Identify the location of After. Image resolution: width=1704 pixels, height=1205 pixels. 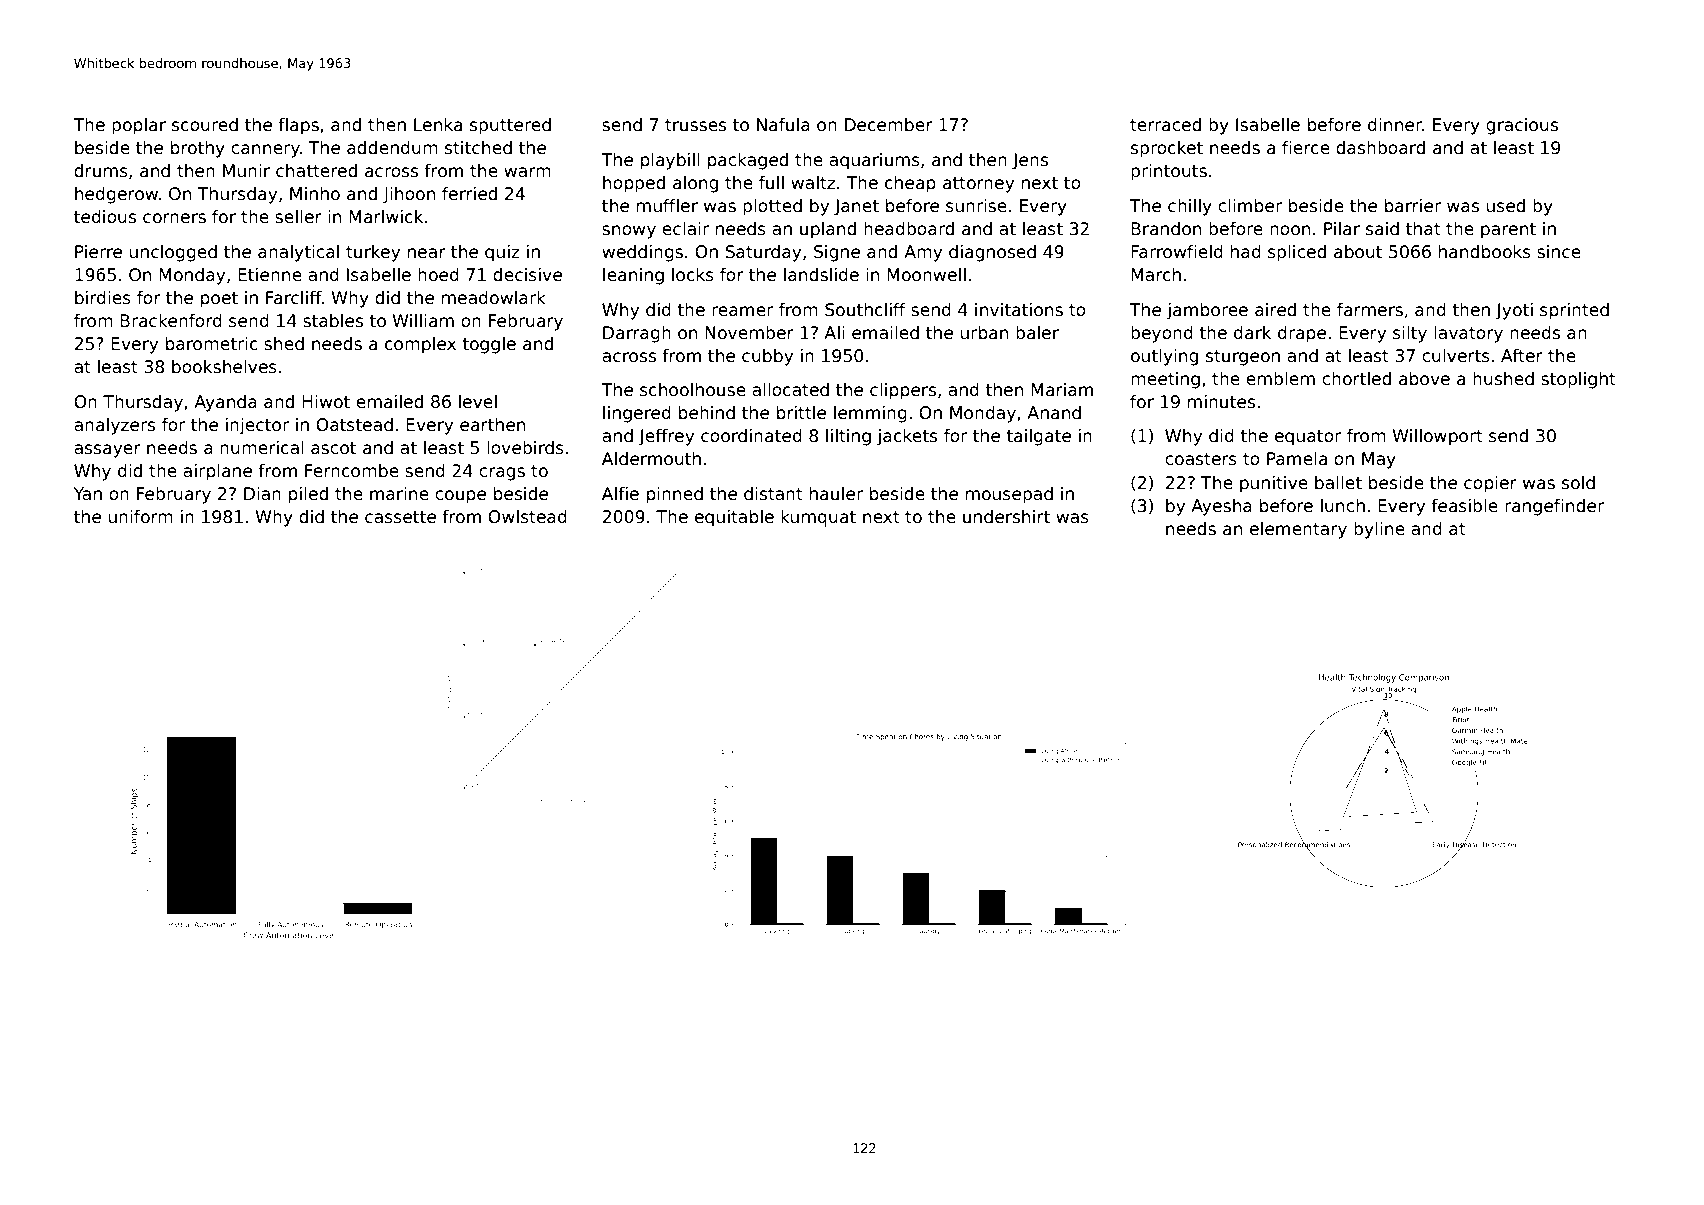
(1522, 356).
